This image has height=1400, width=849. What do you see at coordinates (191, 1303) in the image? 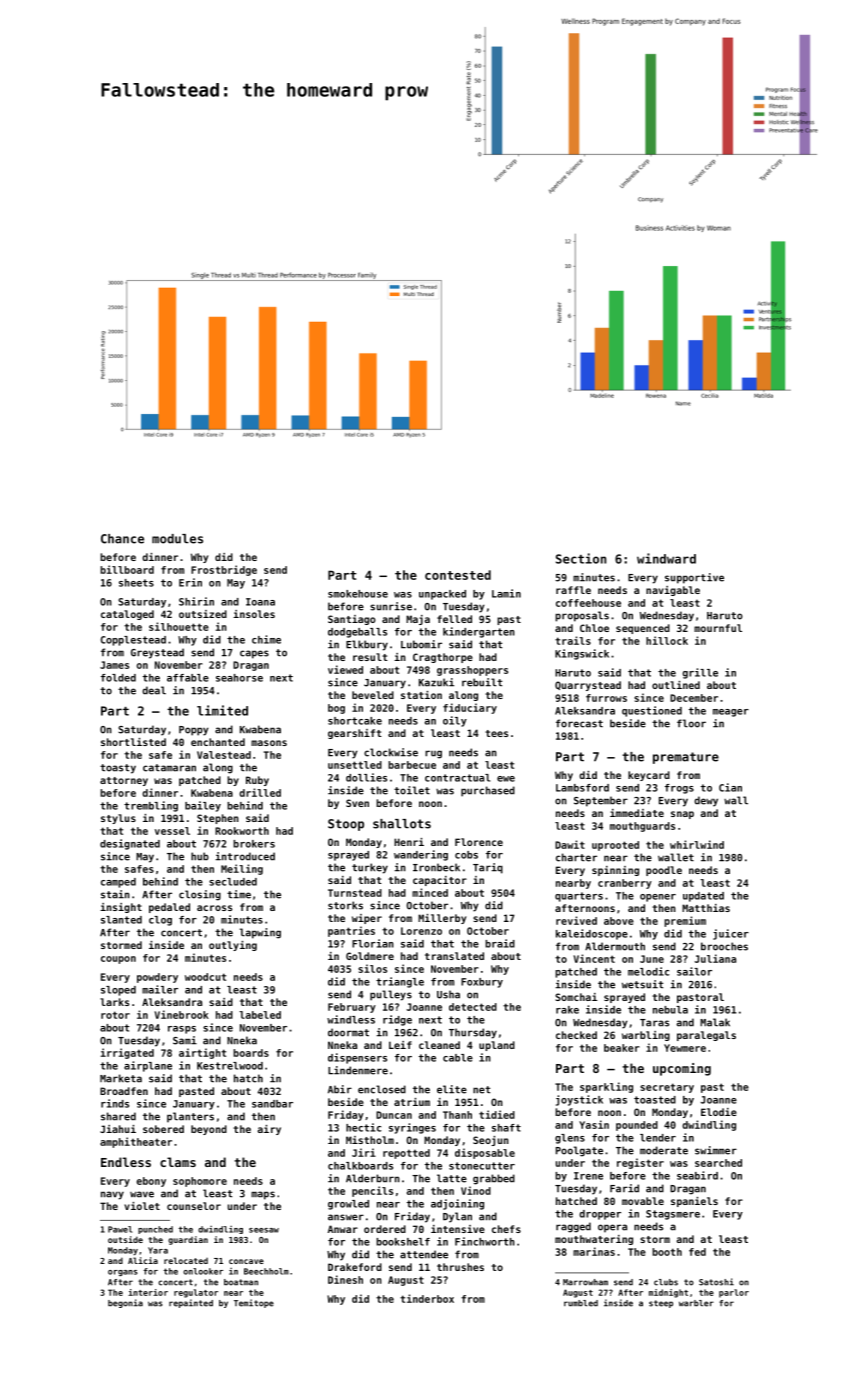
I see `repainted` at bounding box center [191, 1303].
